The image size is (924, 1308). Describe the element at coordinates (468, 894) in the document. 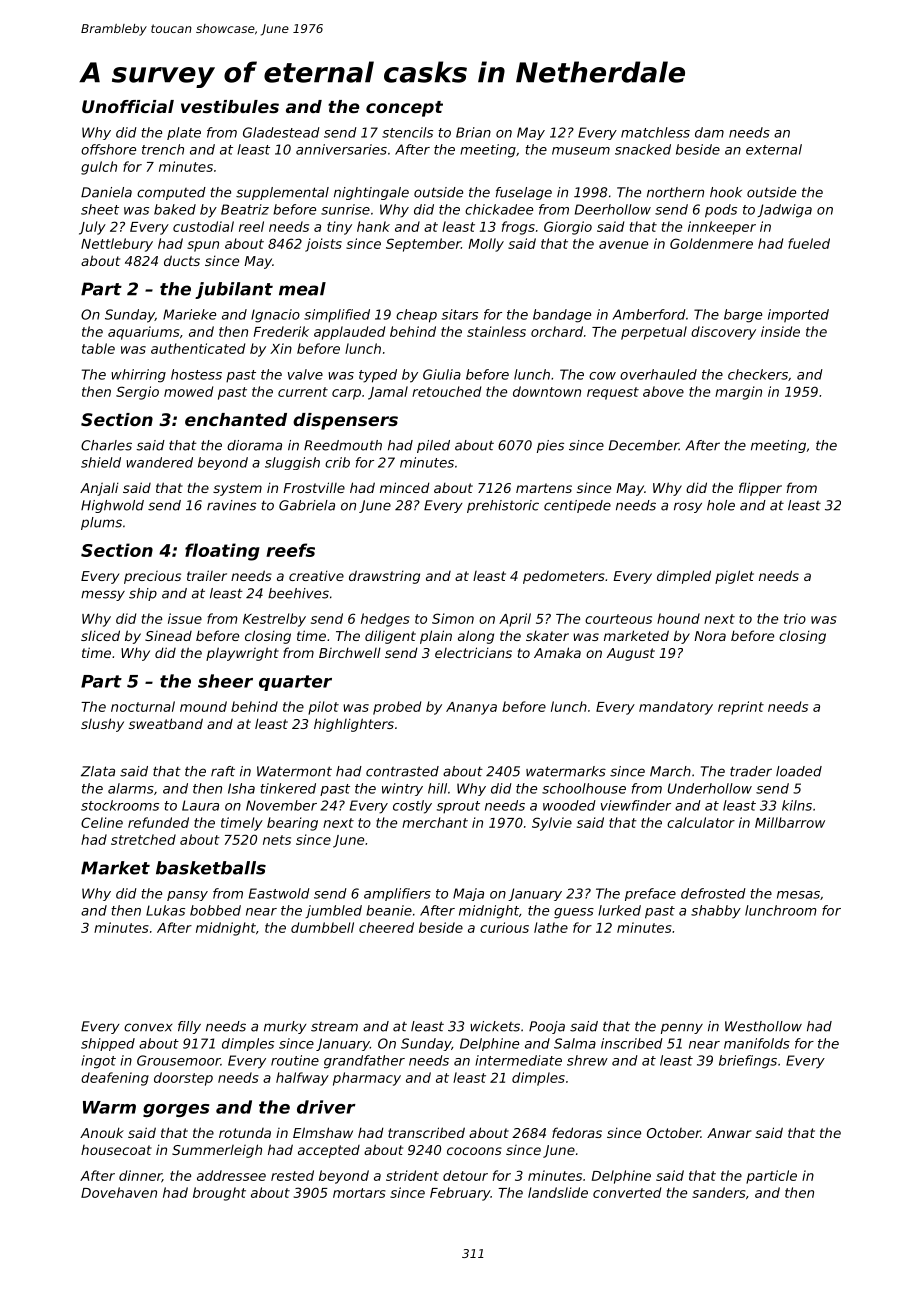

I see `Maja` at that location.
